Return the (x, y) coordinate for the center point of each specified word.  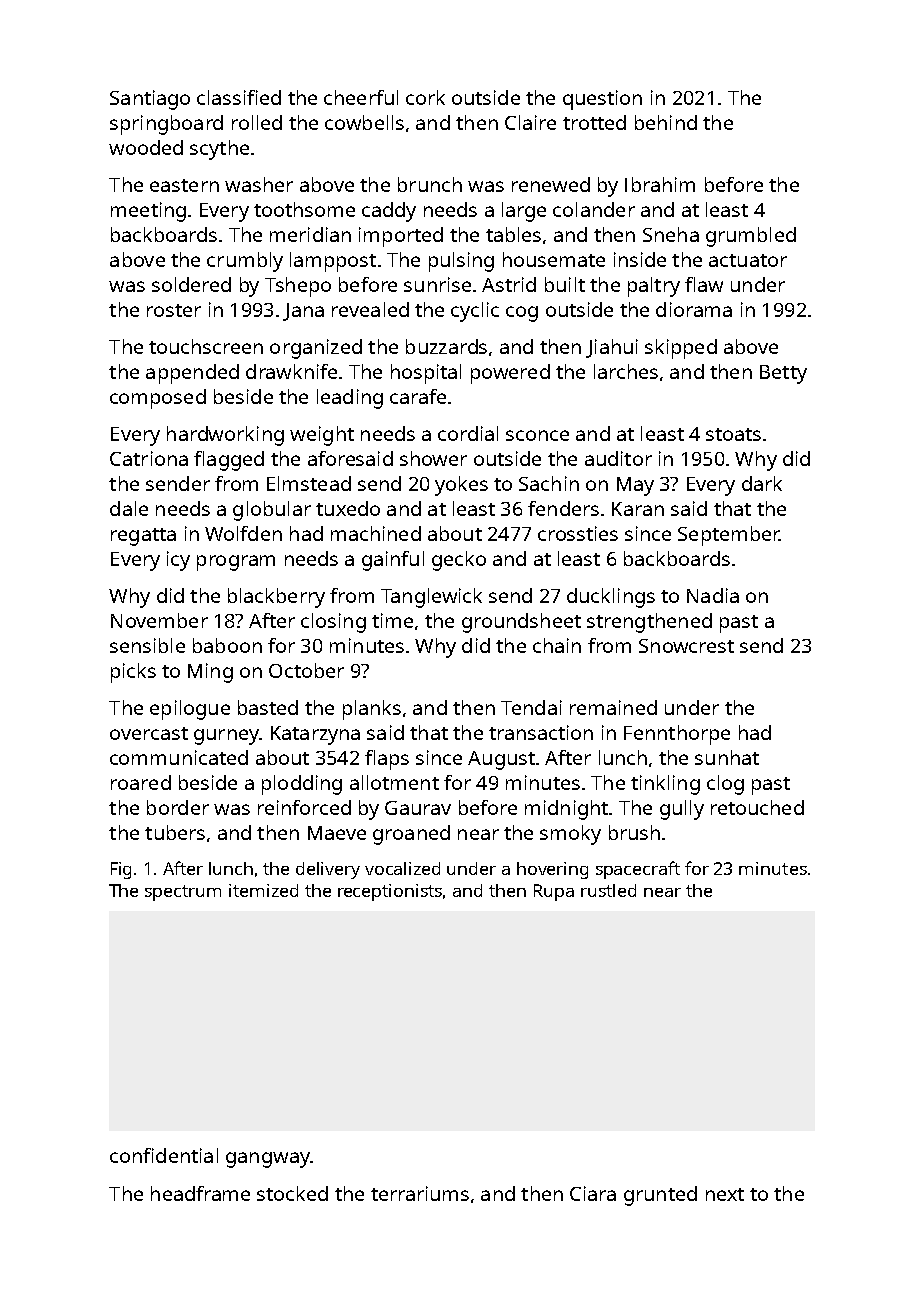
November (159, 620)
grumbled (751, 237)
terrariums (420, 1193)
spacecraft (638, 870)
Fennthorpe (677, 735)
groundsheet (521, 623)
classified (239, 97)
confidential (164, 1155)
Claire (530, 122)
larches (626, 371)
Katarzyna (315, 735)
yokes (461, 486)
